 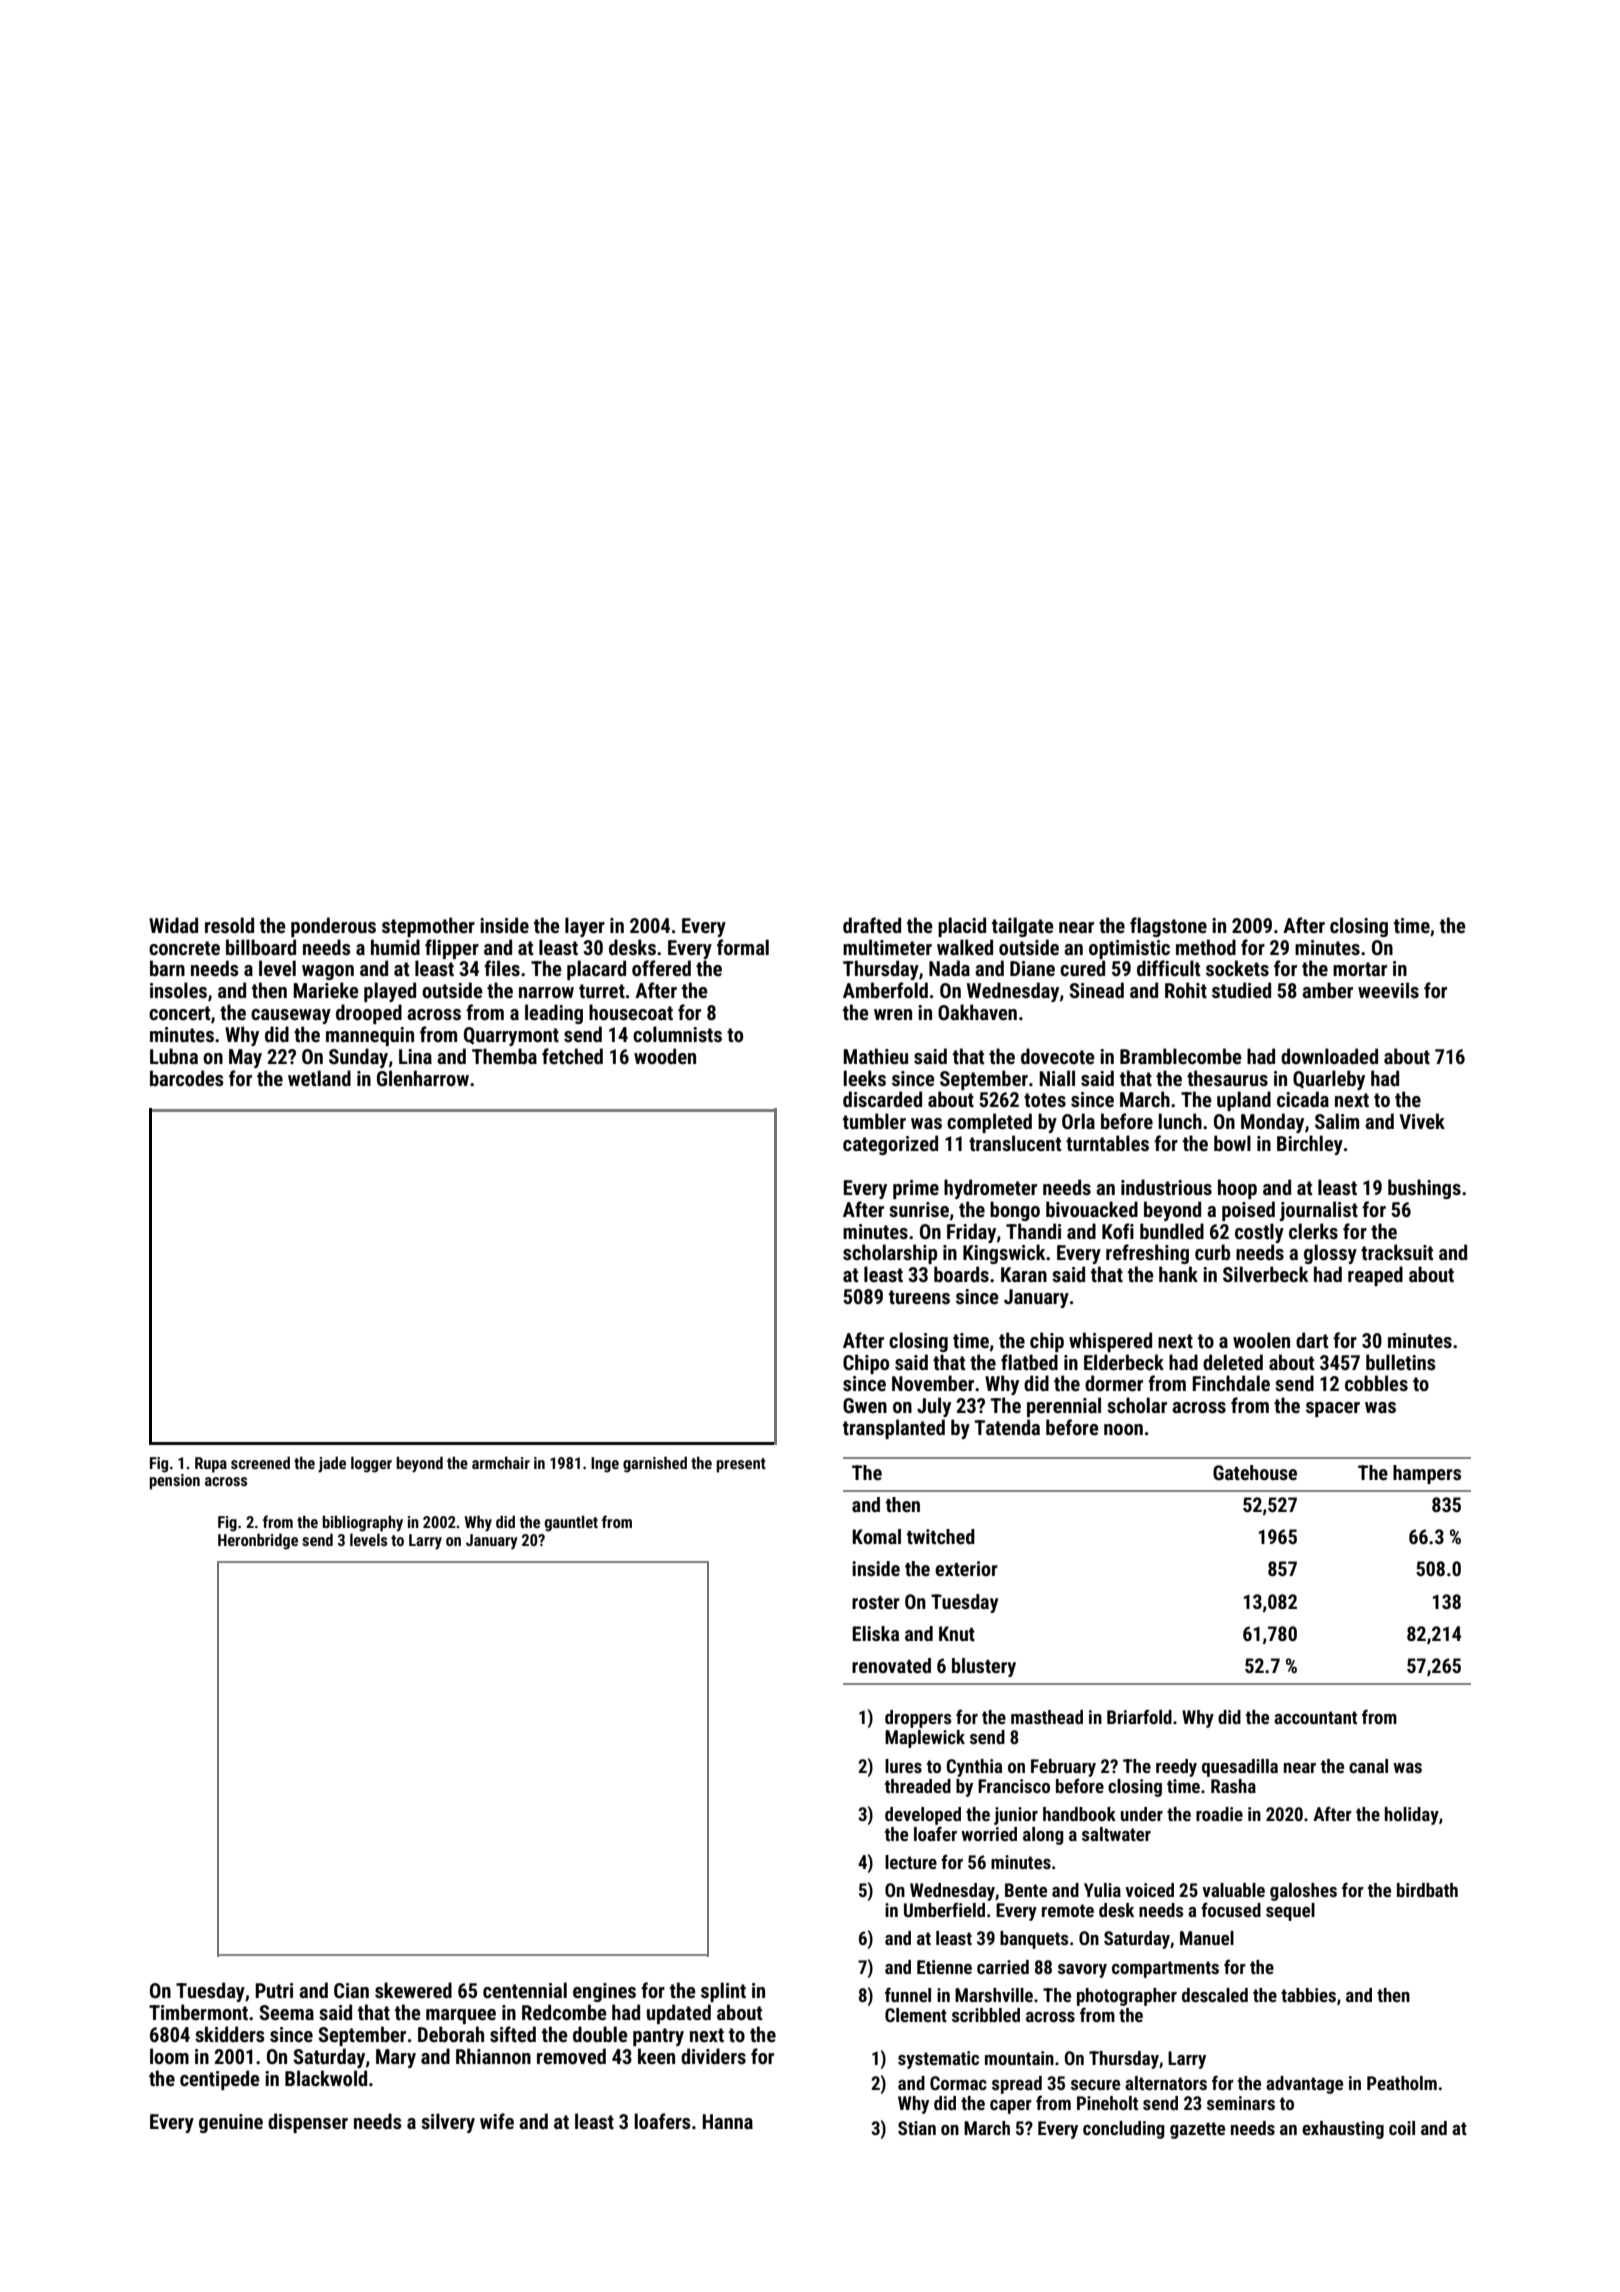 What do you see at coordinates (211, 1465) in the screenshot?
I see `Rupa` at bounding box center [211, 1465].
